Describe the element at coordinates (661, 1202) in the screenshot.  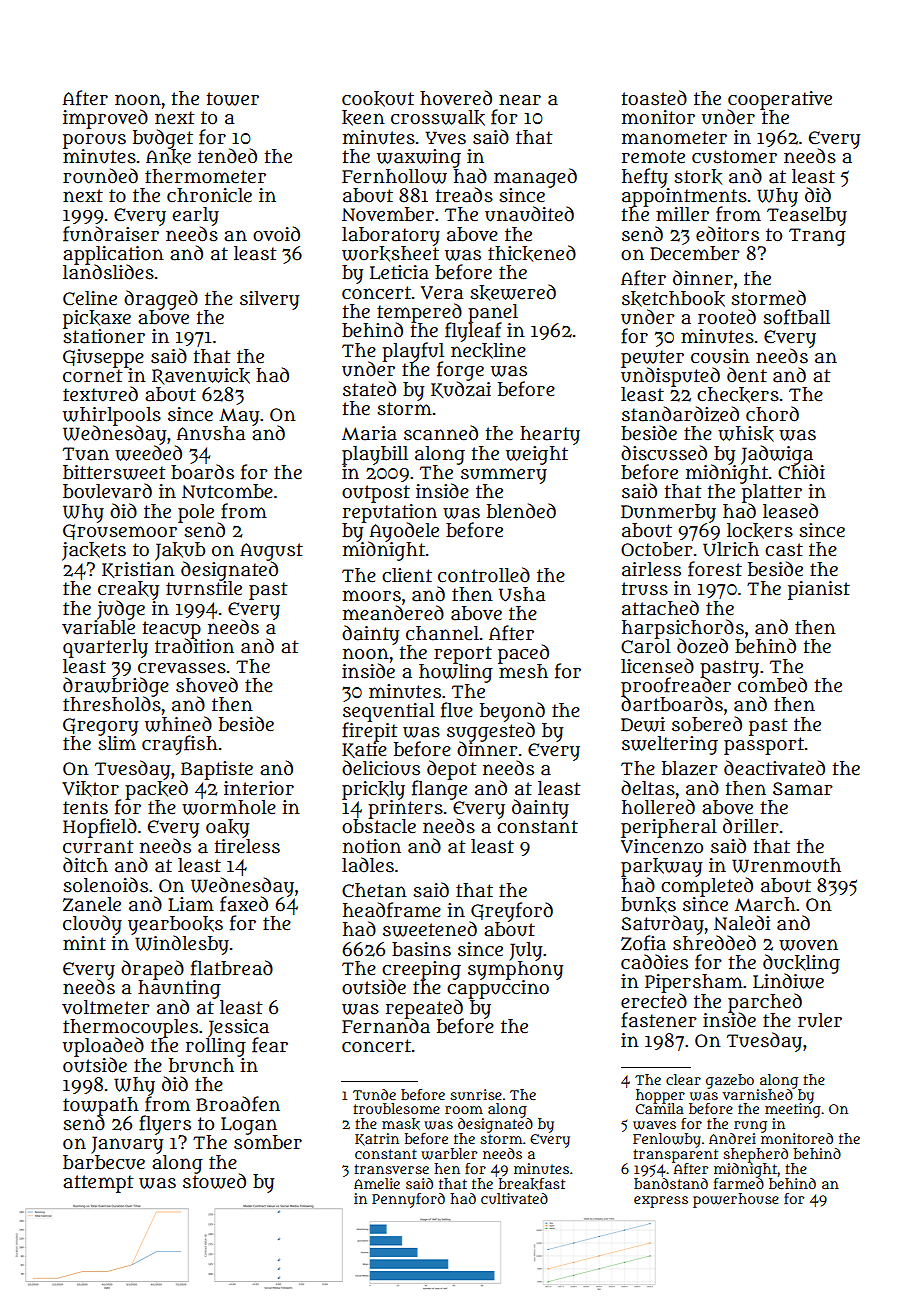
I see `express` at that location.
